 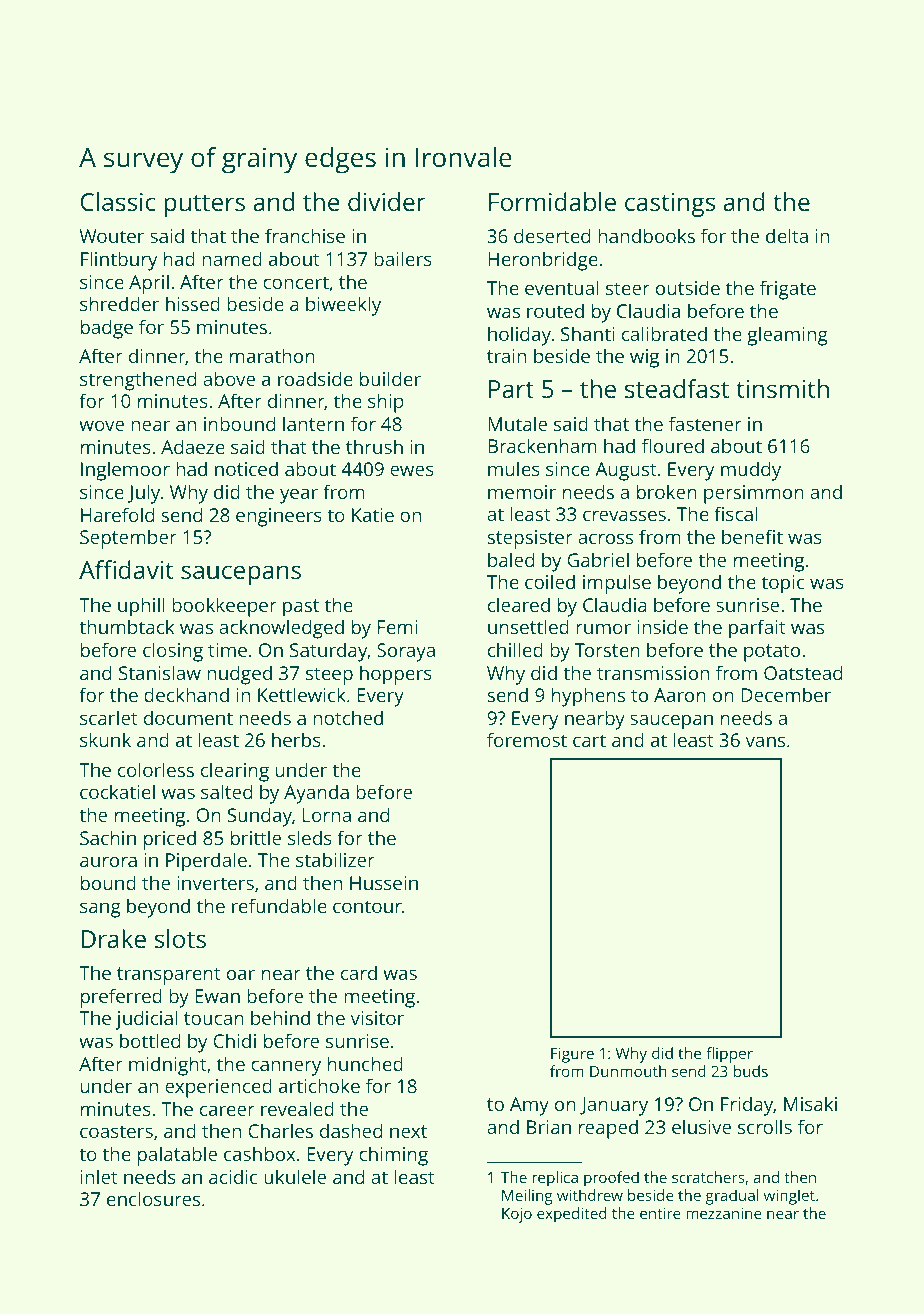 What do you see at coordinates (229, 378) in the screenshot?
I see `above` at bounding box center [229, 378].
